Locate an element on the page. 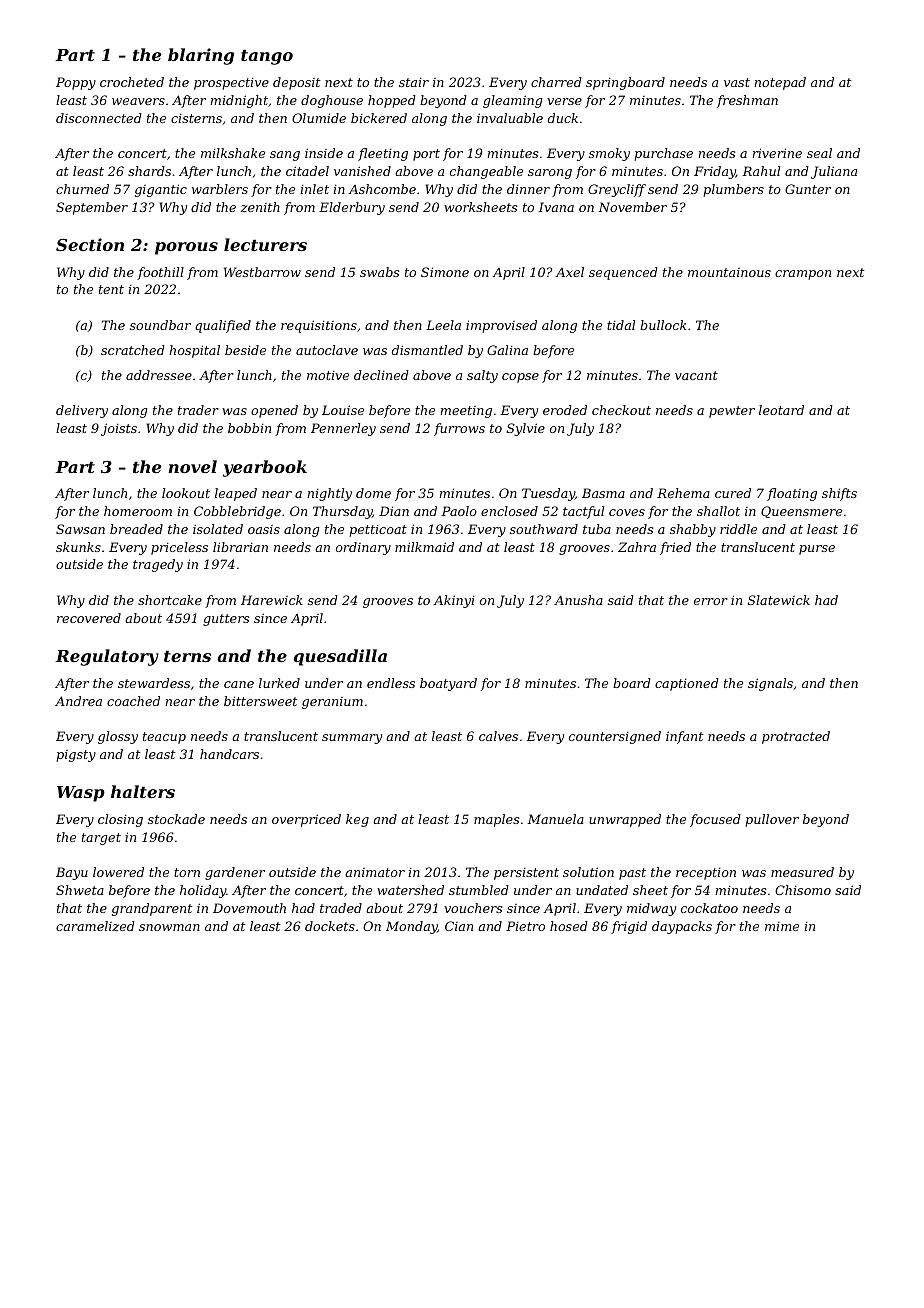  snowman is located at coordinates (169, 927).
